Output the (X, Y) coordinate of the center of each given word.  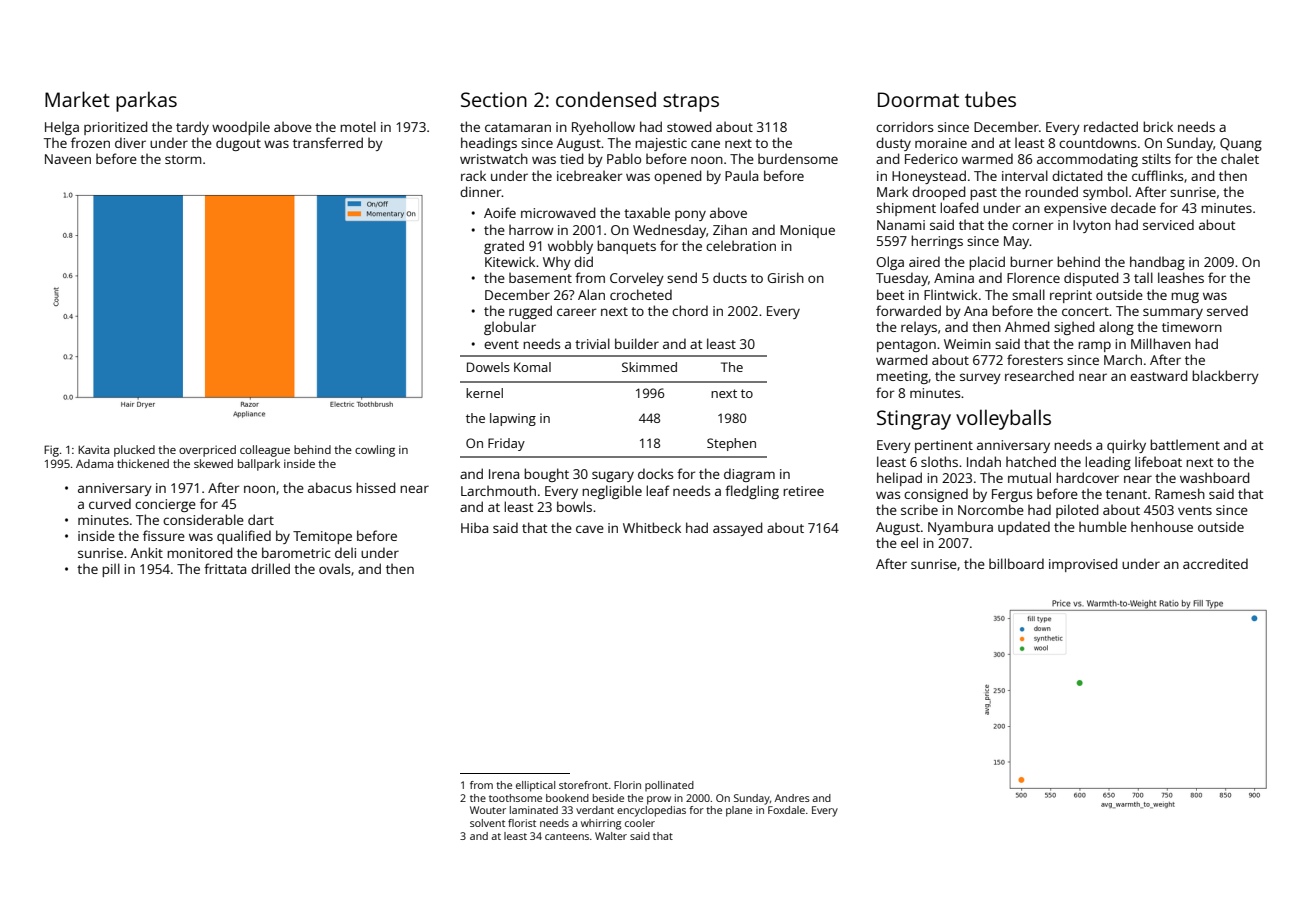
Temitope (322, 537)
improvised (1083, 565)
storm (183, 159)
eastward (1159, 375)
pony (690, 215)
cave (590, 529)
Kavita (94, 449)
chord (690, 310)
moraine (941, 143)
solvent (487, 823)
